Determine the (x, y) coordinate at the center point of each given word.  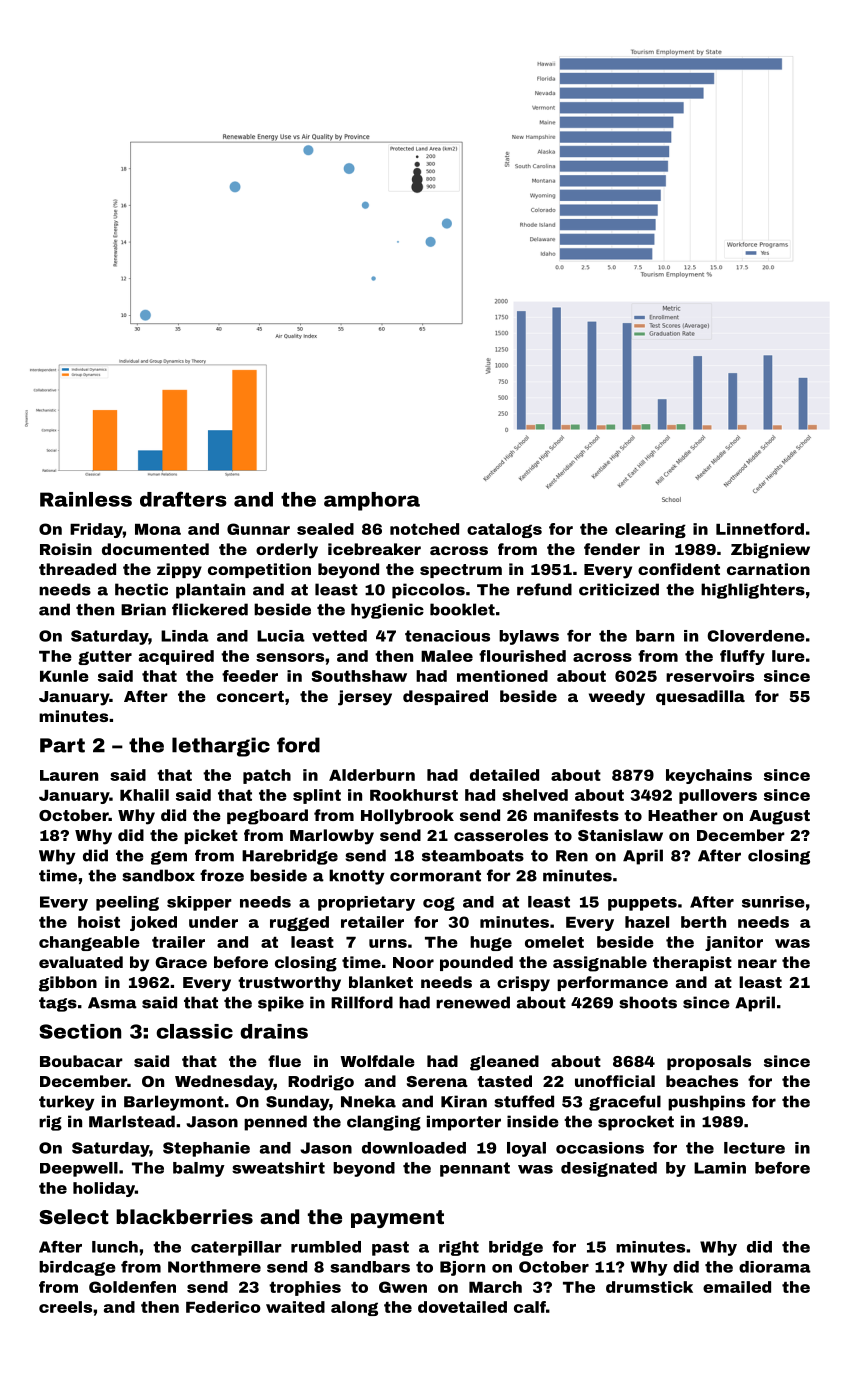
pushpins (706, 1103)
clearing (650, 530)
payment (397, 1219)
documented (155, 549)
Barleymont (174, 1103)
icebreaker (374, 549)
